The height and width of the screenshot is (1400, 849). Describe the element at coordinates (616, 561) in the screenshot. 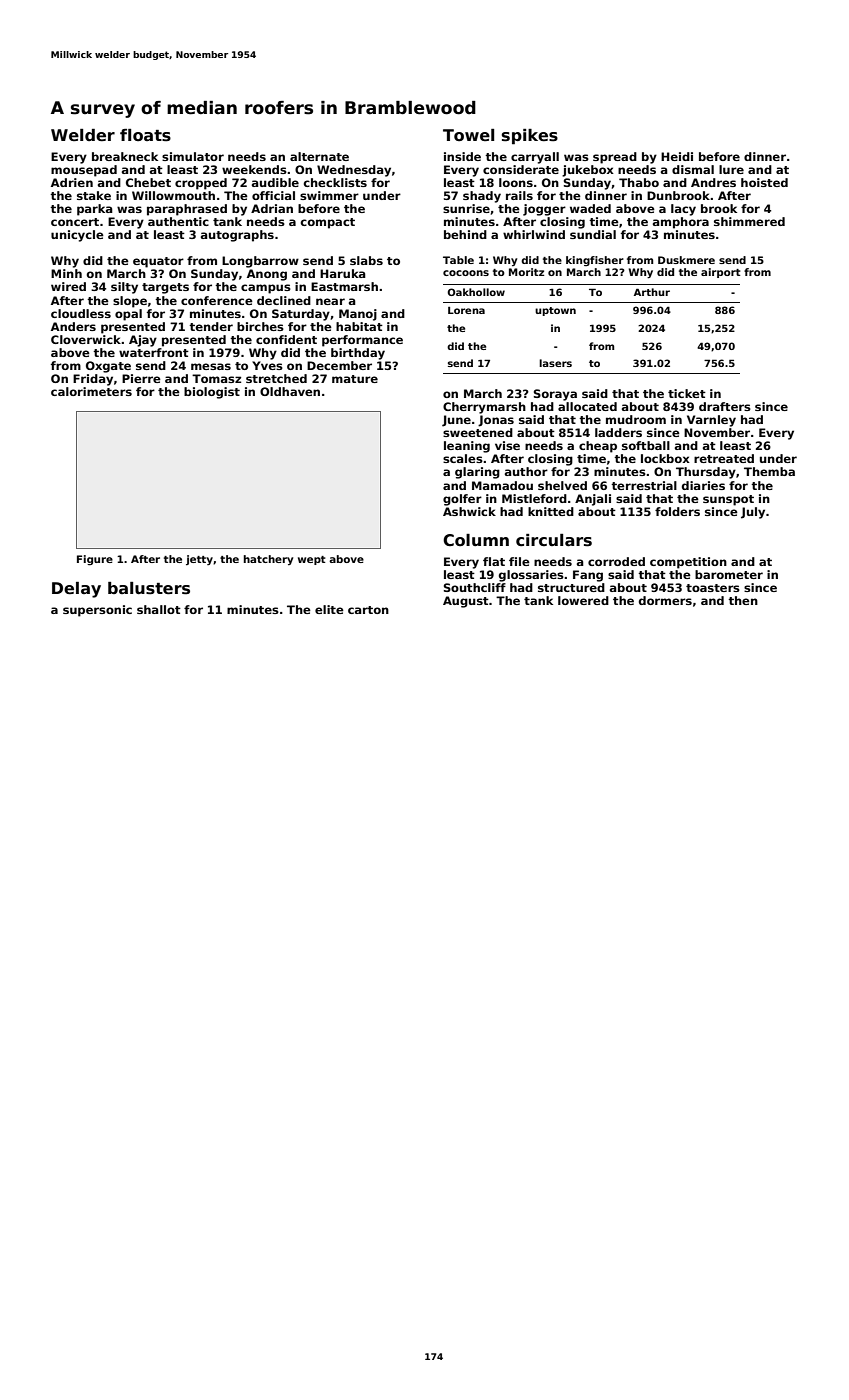

I see `corroded` at that location.
